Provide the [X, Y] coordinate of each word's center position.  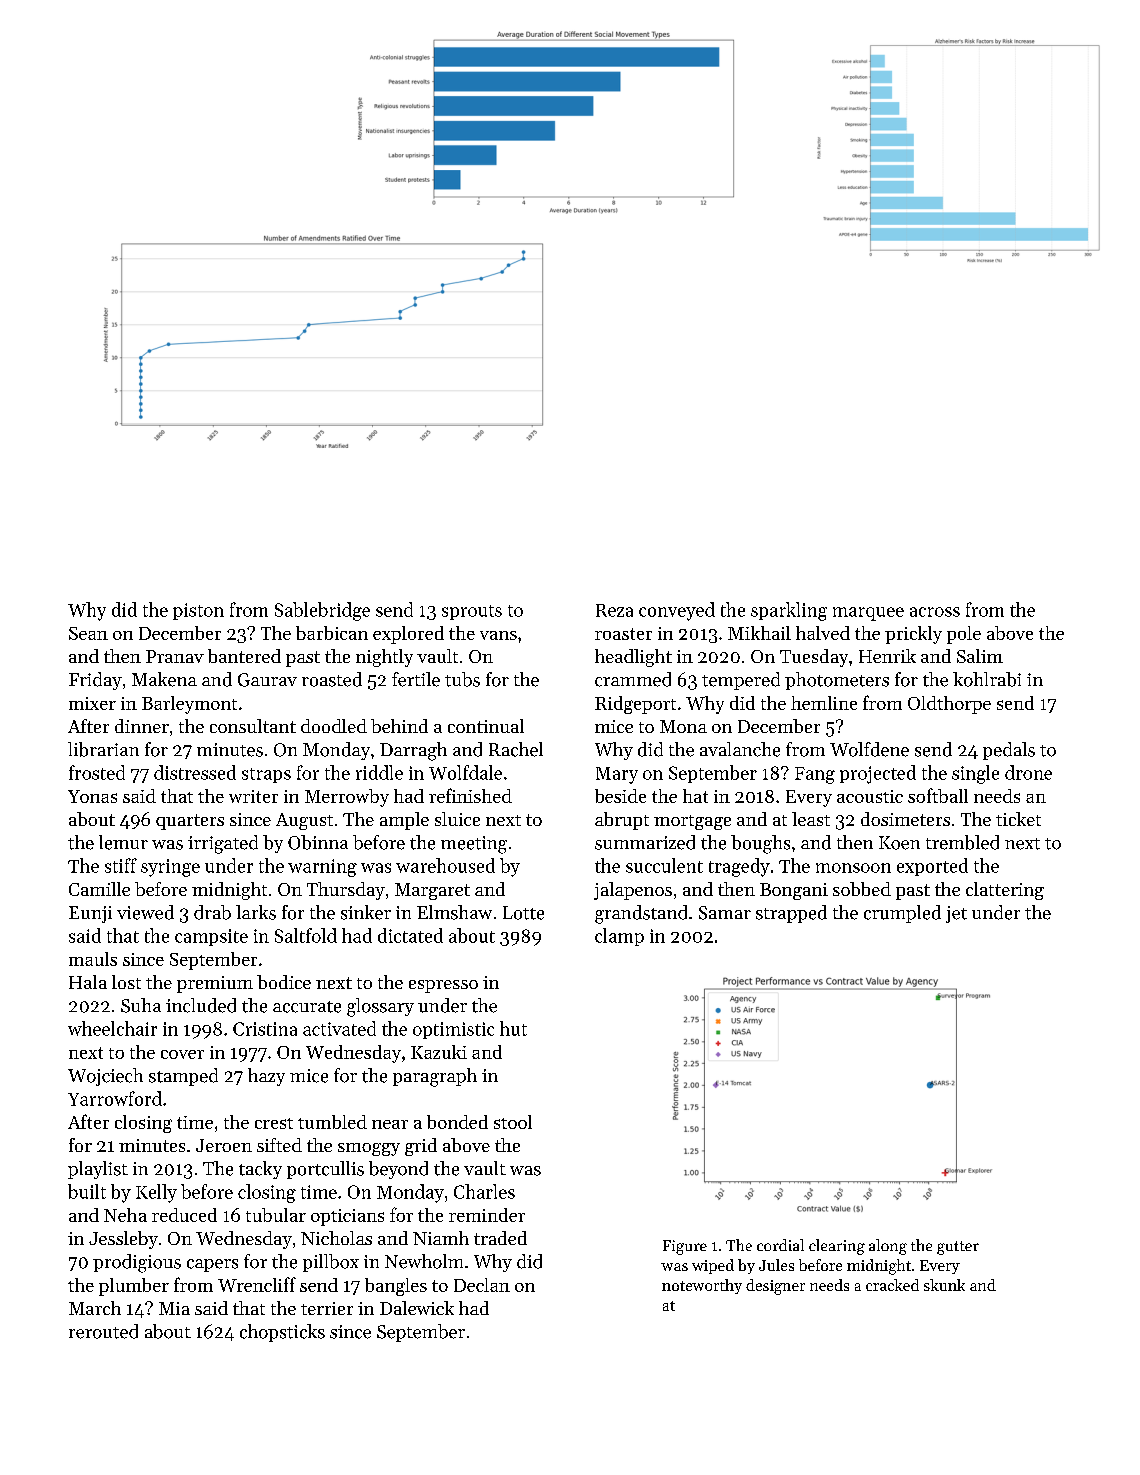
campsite [211, 937]
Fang [815, 775]
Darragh [413, 751]
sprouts [472, 612]
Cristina [265, 1029]
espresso [443, 986]
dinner [142, 726]
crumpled [902, 914]
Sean [88, 633]
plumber [134, 1287]
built [87, 1191]
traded [500, 1238]
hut [513, 1028]
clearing [837, 1247]
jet [956, 914]
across [935, 612]
